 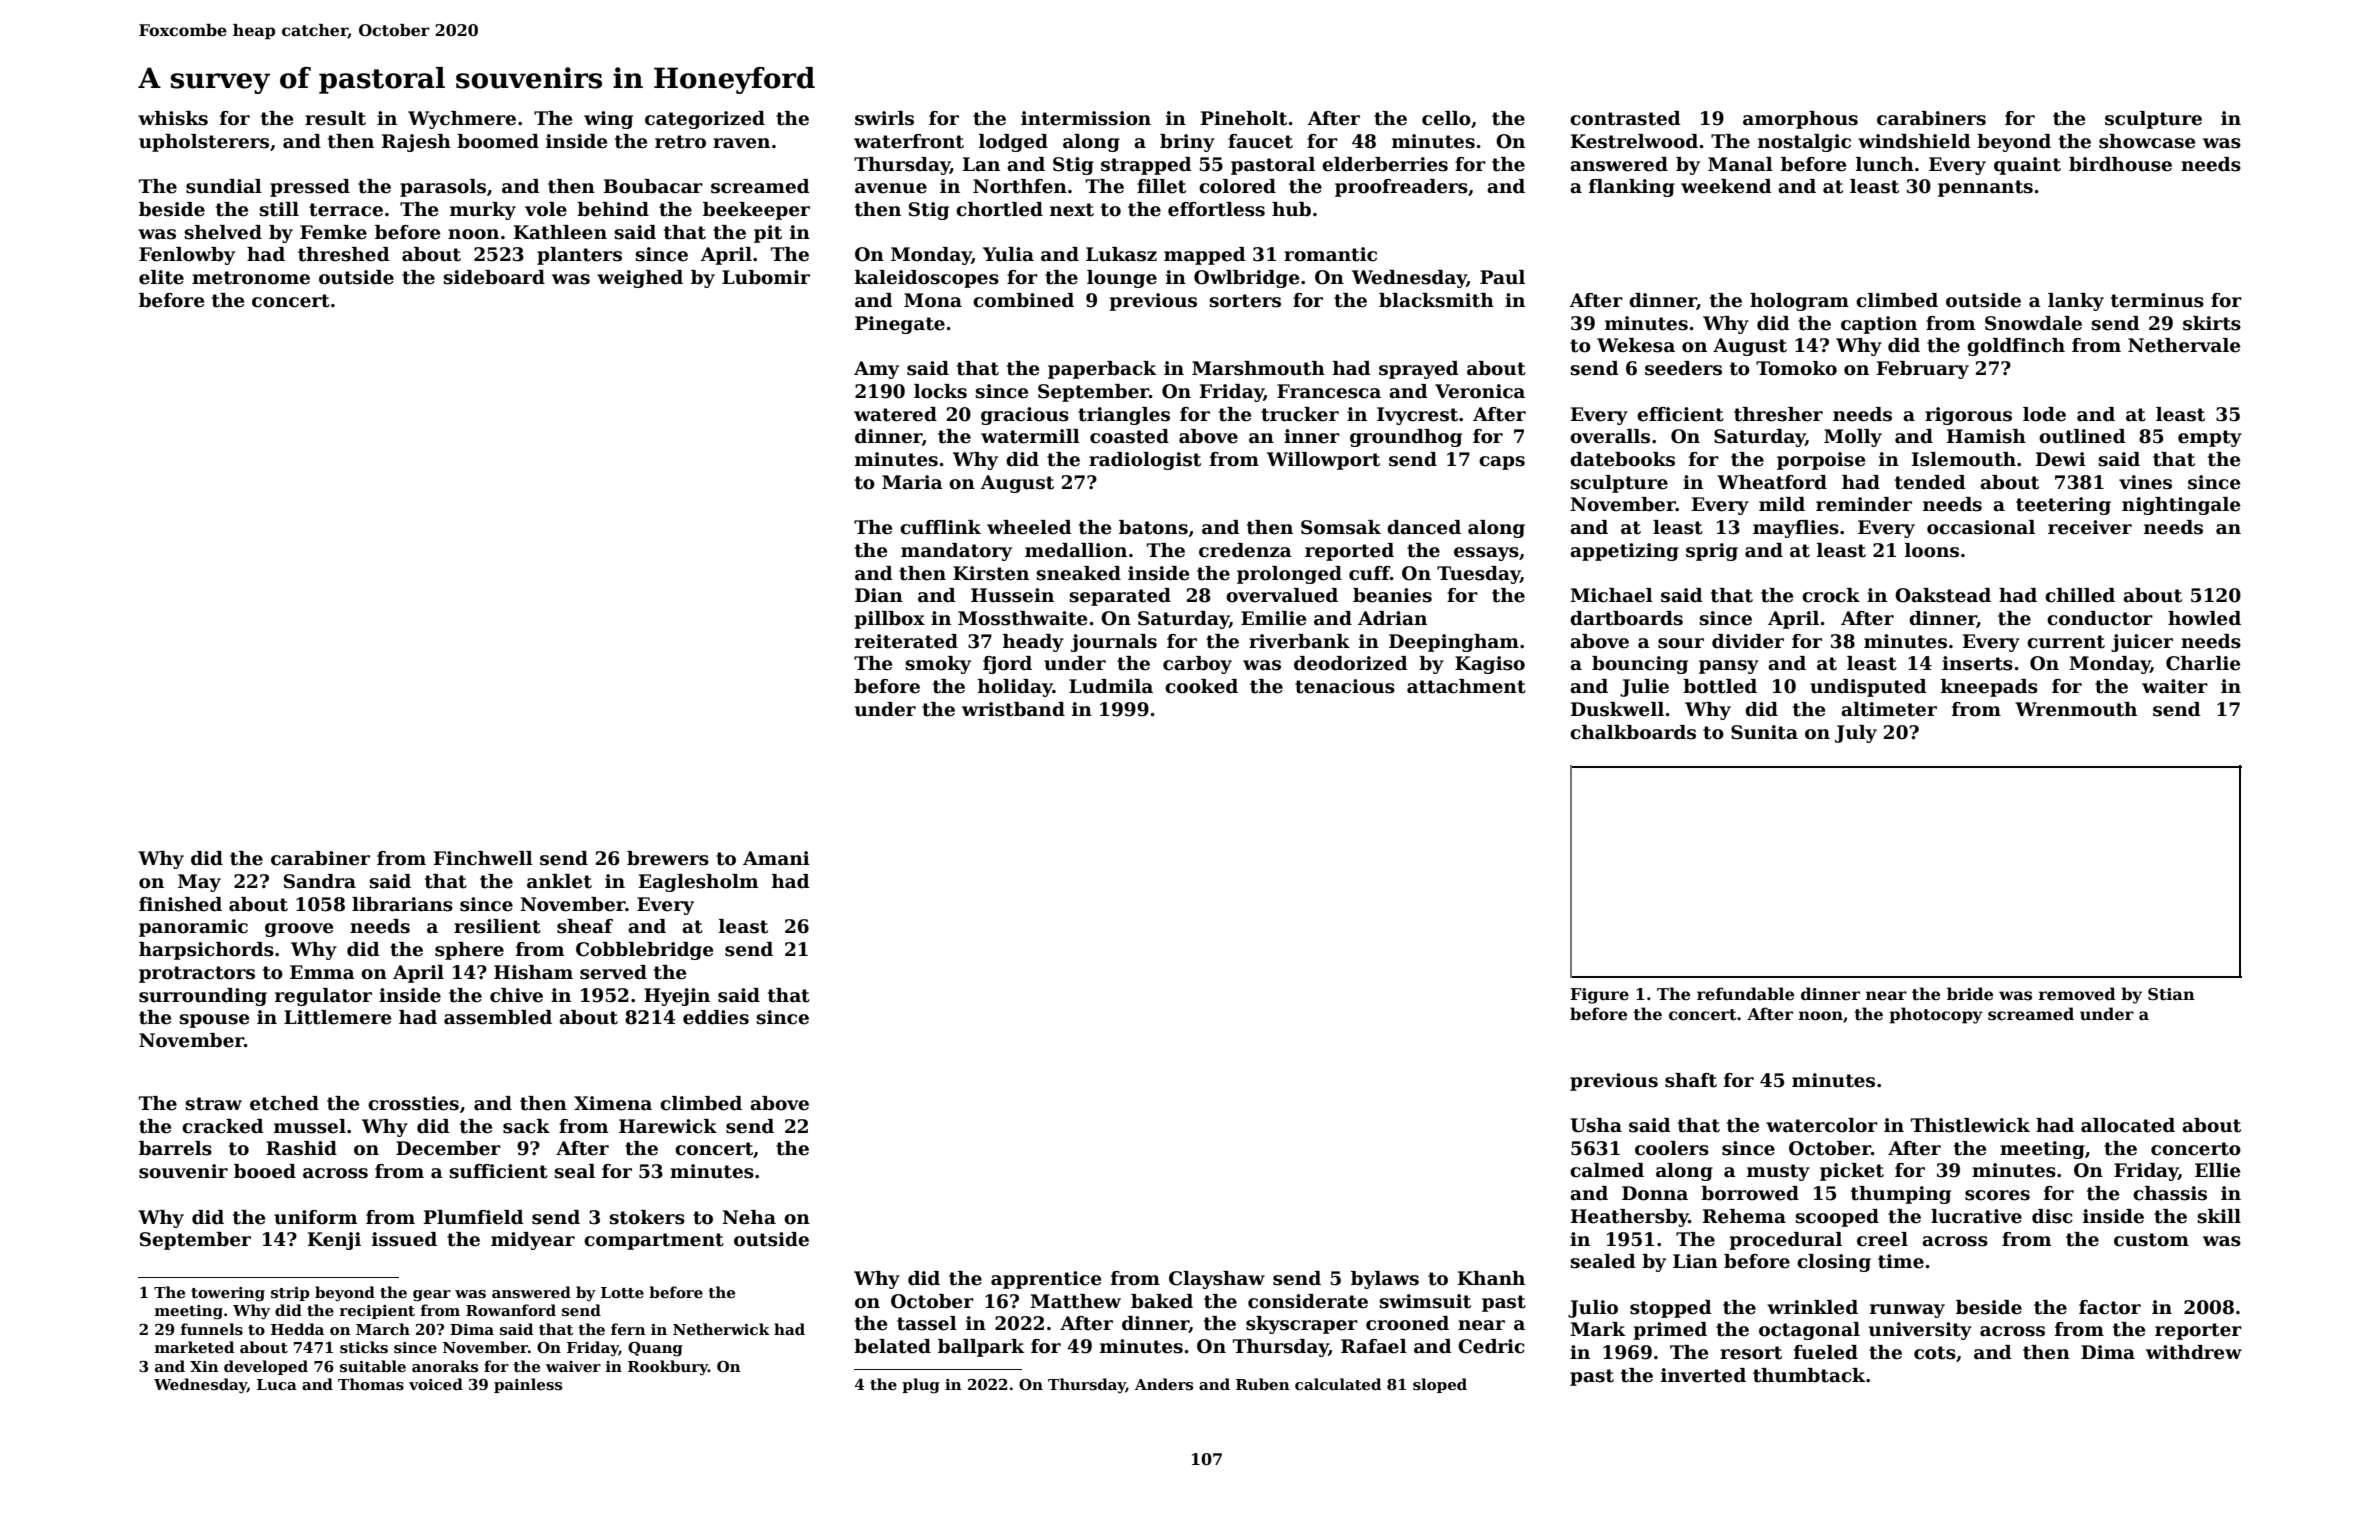 I want to click on amorphous, so click(x=1800, y=120).
